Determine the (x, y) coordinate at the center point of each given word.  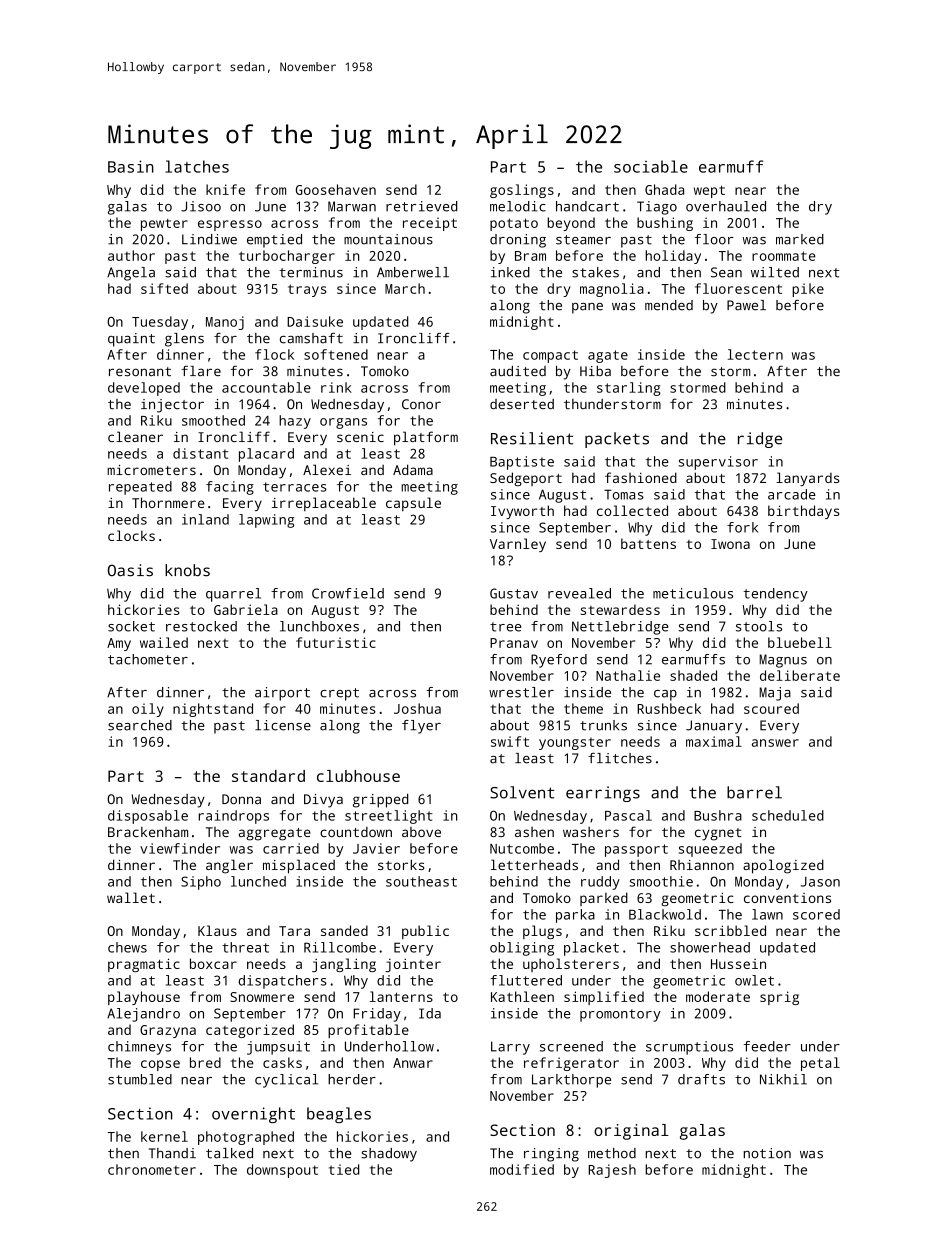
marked (800, 239)
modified (522, 1169)
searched (140, 725)
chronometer (152, 1169)
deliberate (800, 675)
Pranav (514, 643)
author (131, 255)
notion (767, 1153)
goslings (522, 191)
